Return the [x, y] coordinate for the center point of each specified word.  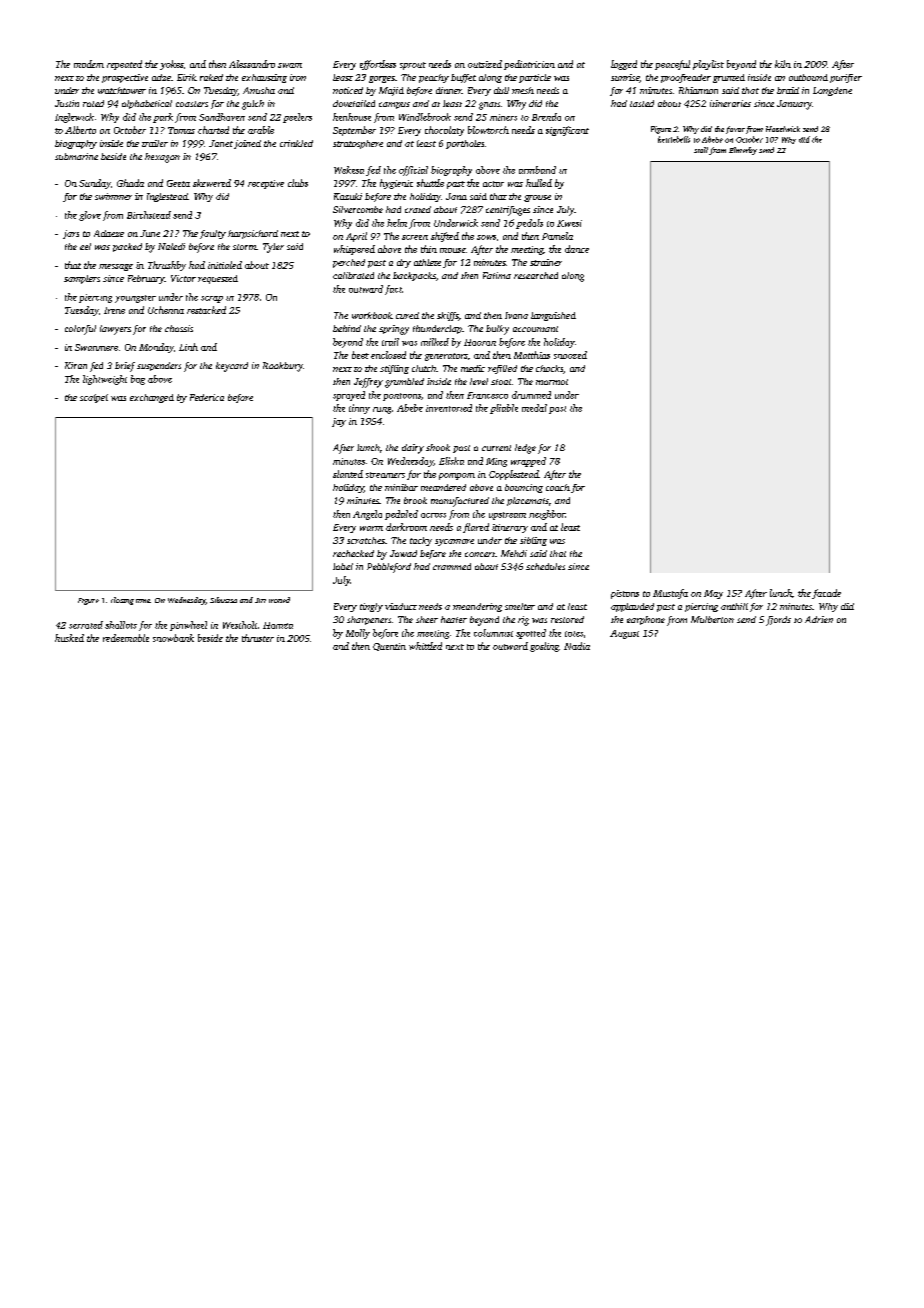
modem [89, 64]
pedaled [401, 515]
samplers [82, 279]
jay [339, 422]
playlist [708, 65]
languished [553, 316]
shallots [121, 625]
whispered [354, 250]
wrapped [528, 462]
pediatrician [529, 65]
